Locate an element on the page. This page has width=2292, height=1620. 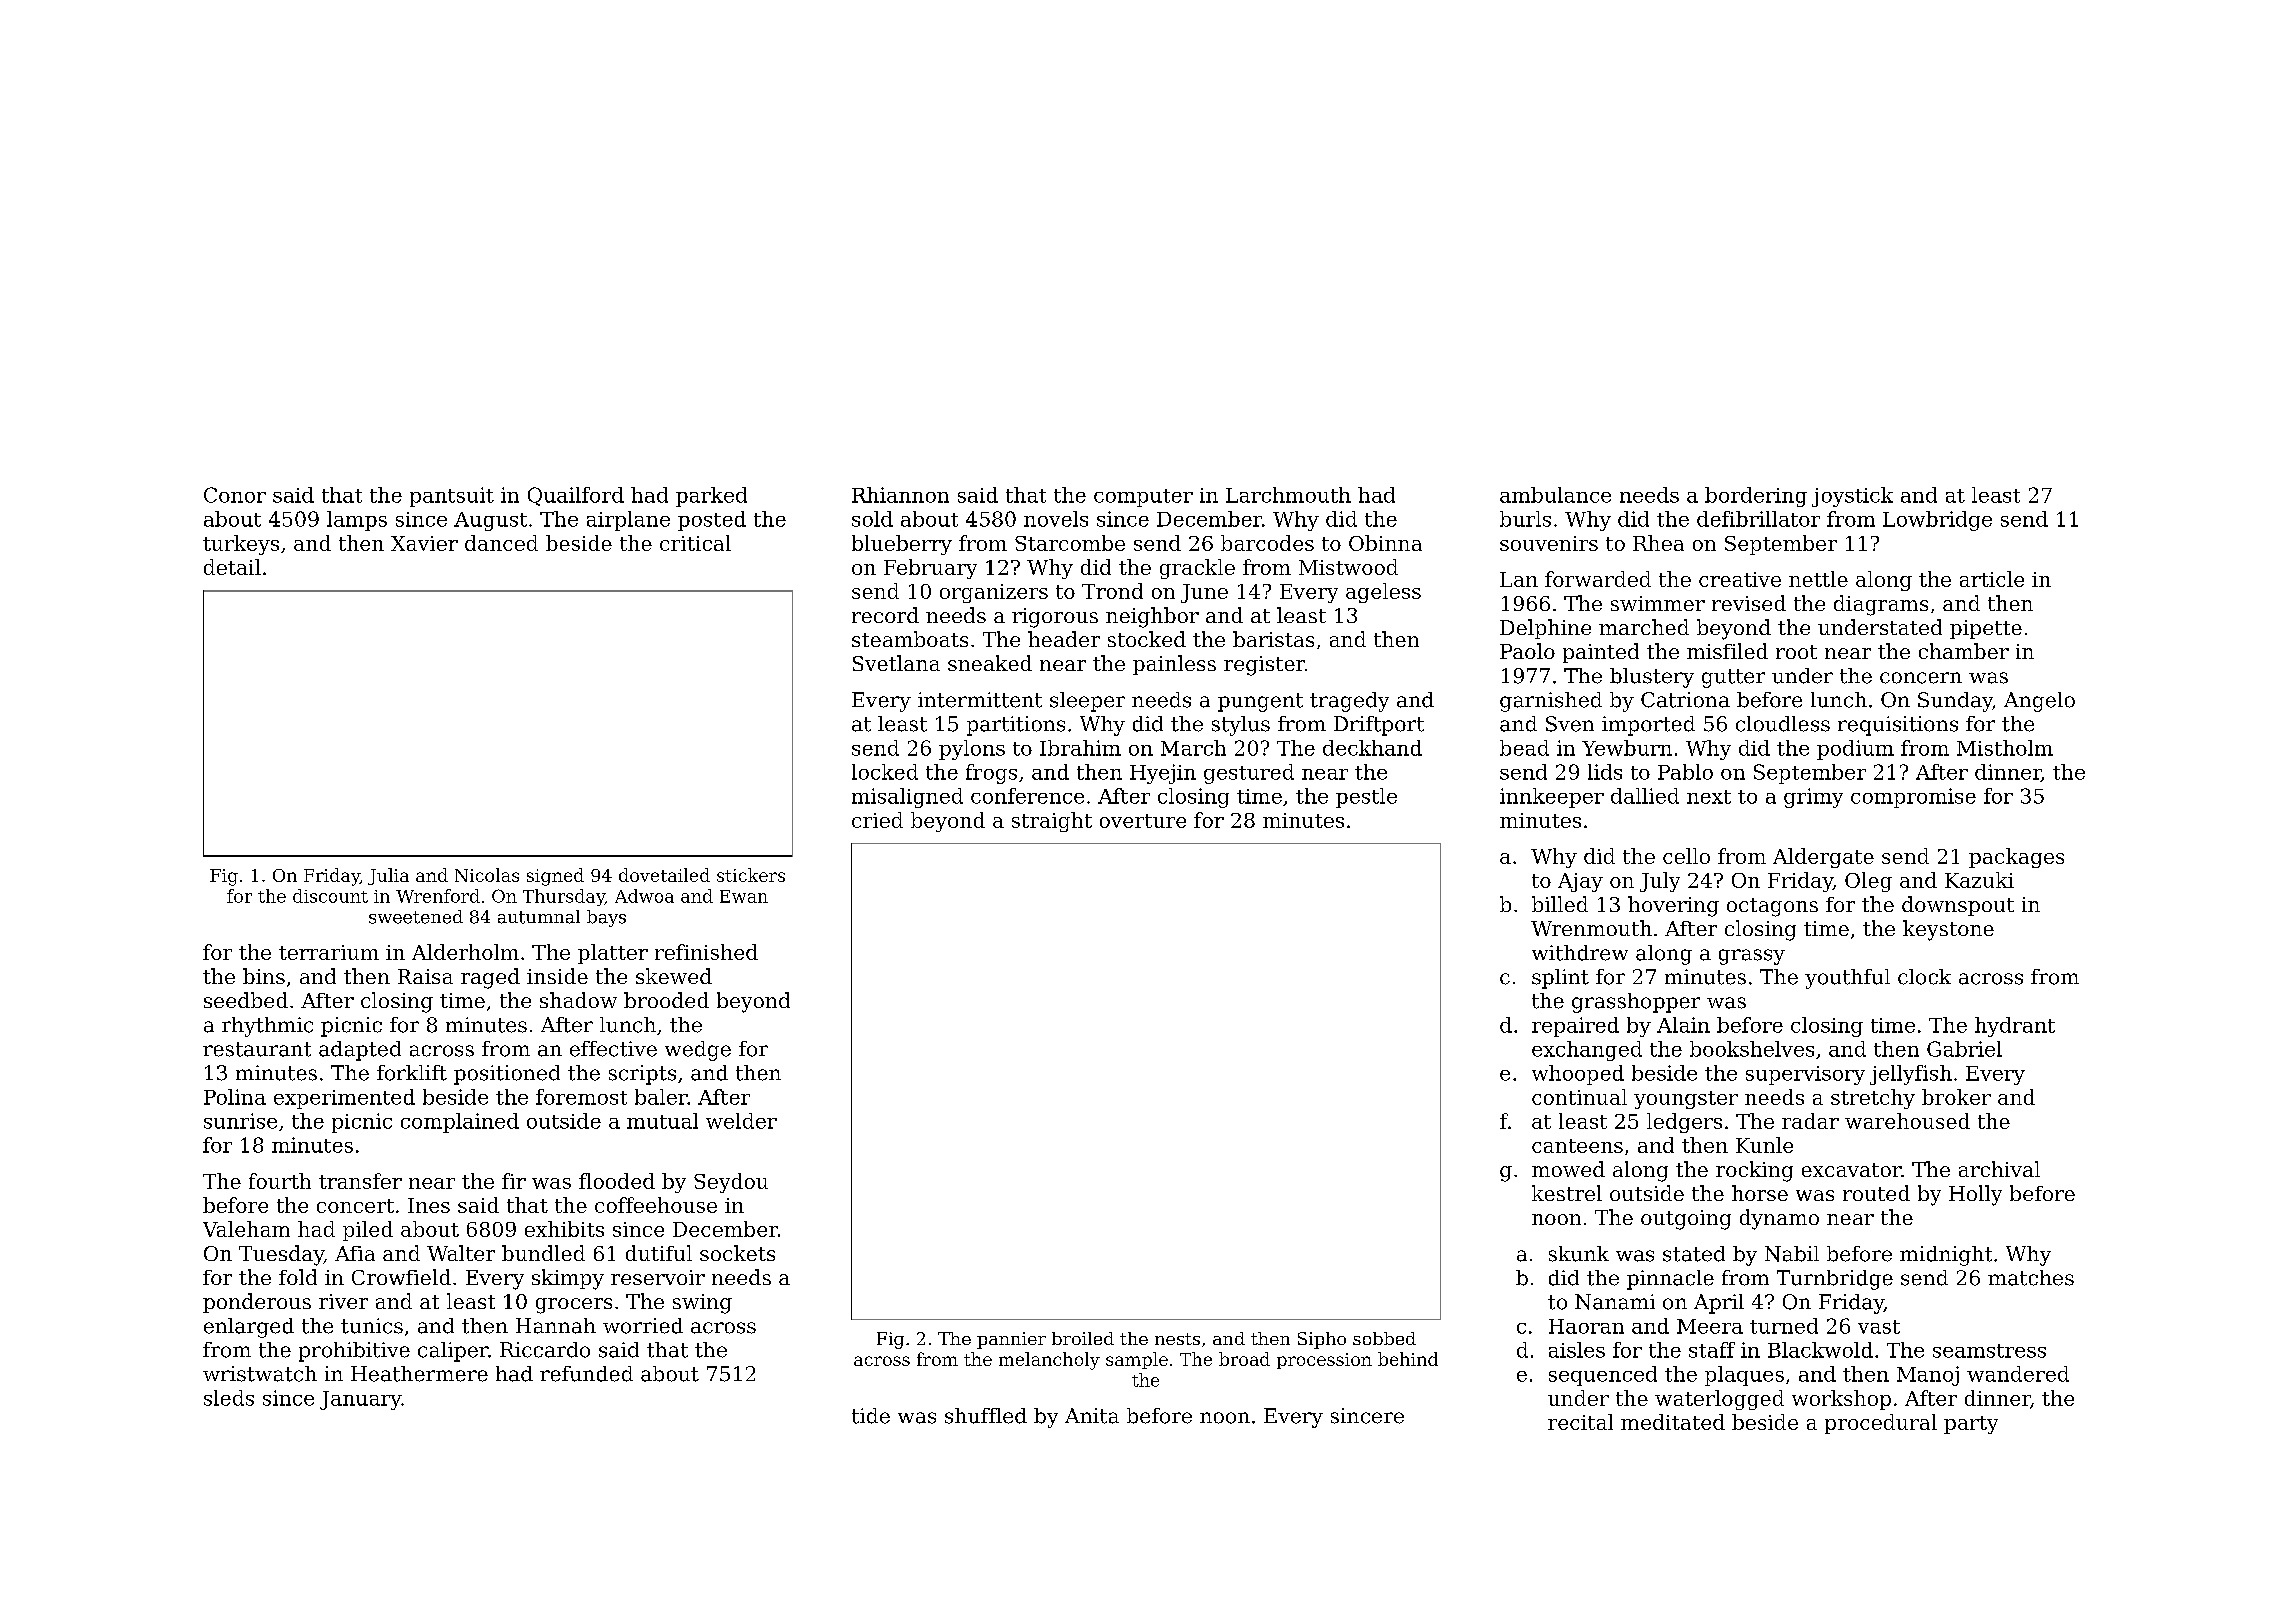
computer is located at coordinates (1143, 498).
